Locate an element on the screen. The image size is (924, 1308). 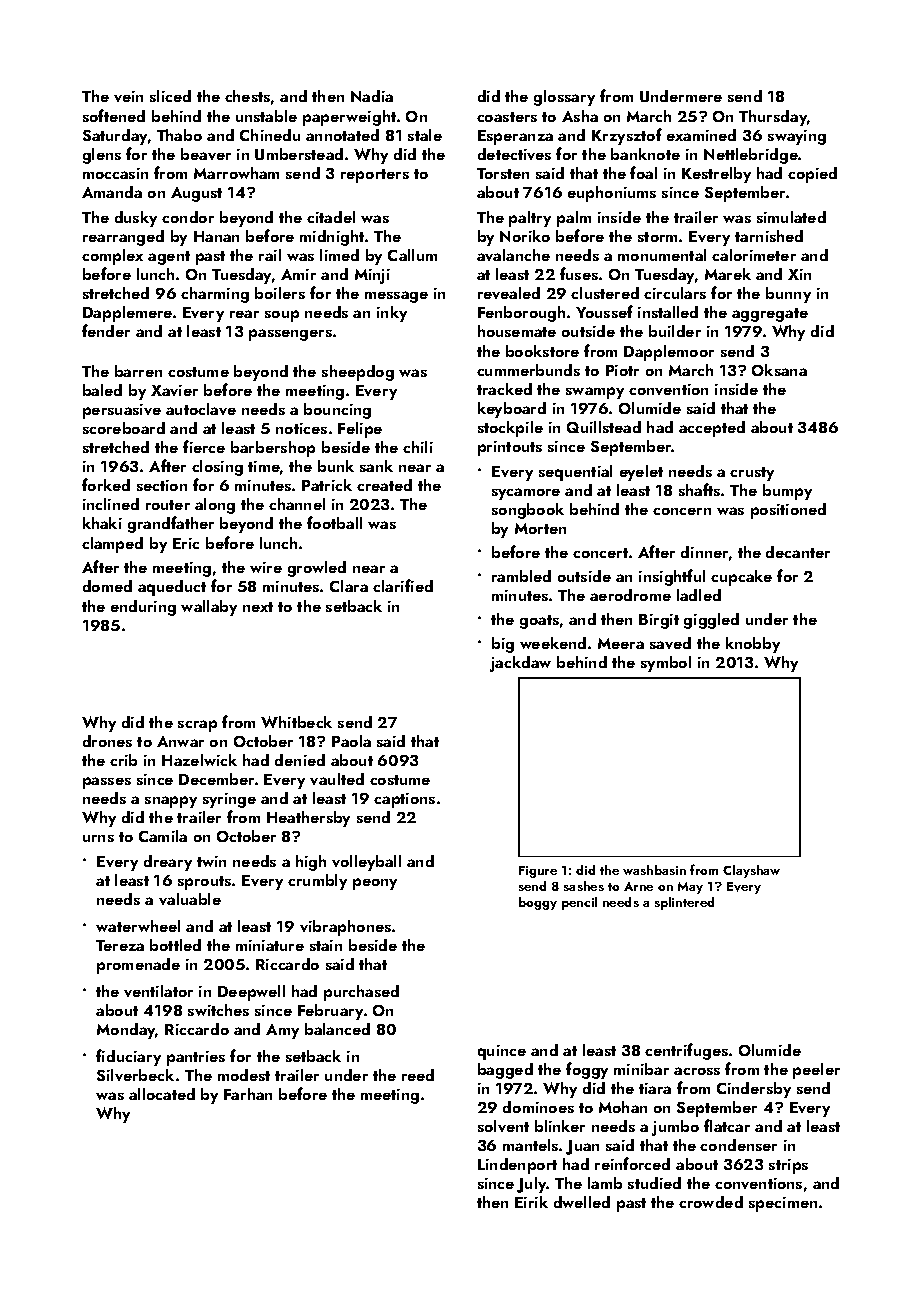
vein is located at coordinates (128, 96).
